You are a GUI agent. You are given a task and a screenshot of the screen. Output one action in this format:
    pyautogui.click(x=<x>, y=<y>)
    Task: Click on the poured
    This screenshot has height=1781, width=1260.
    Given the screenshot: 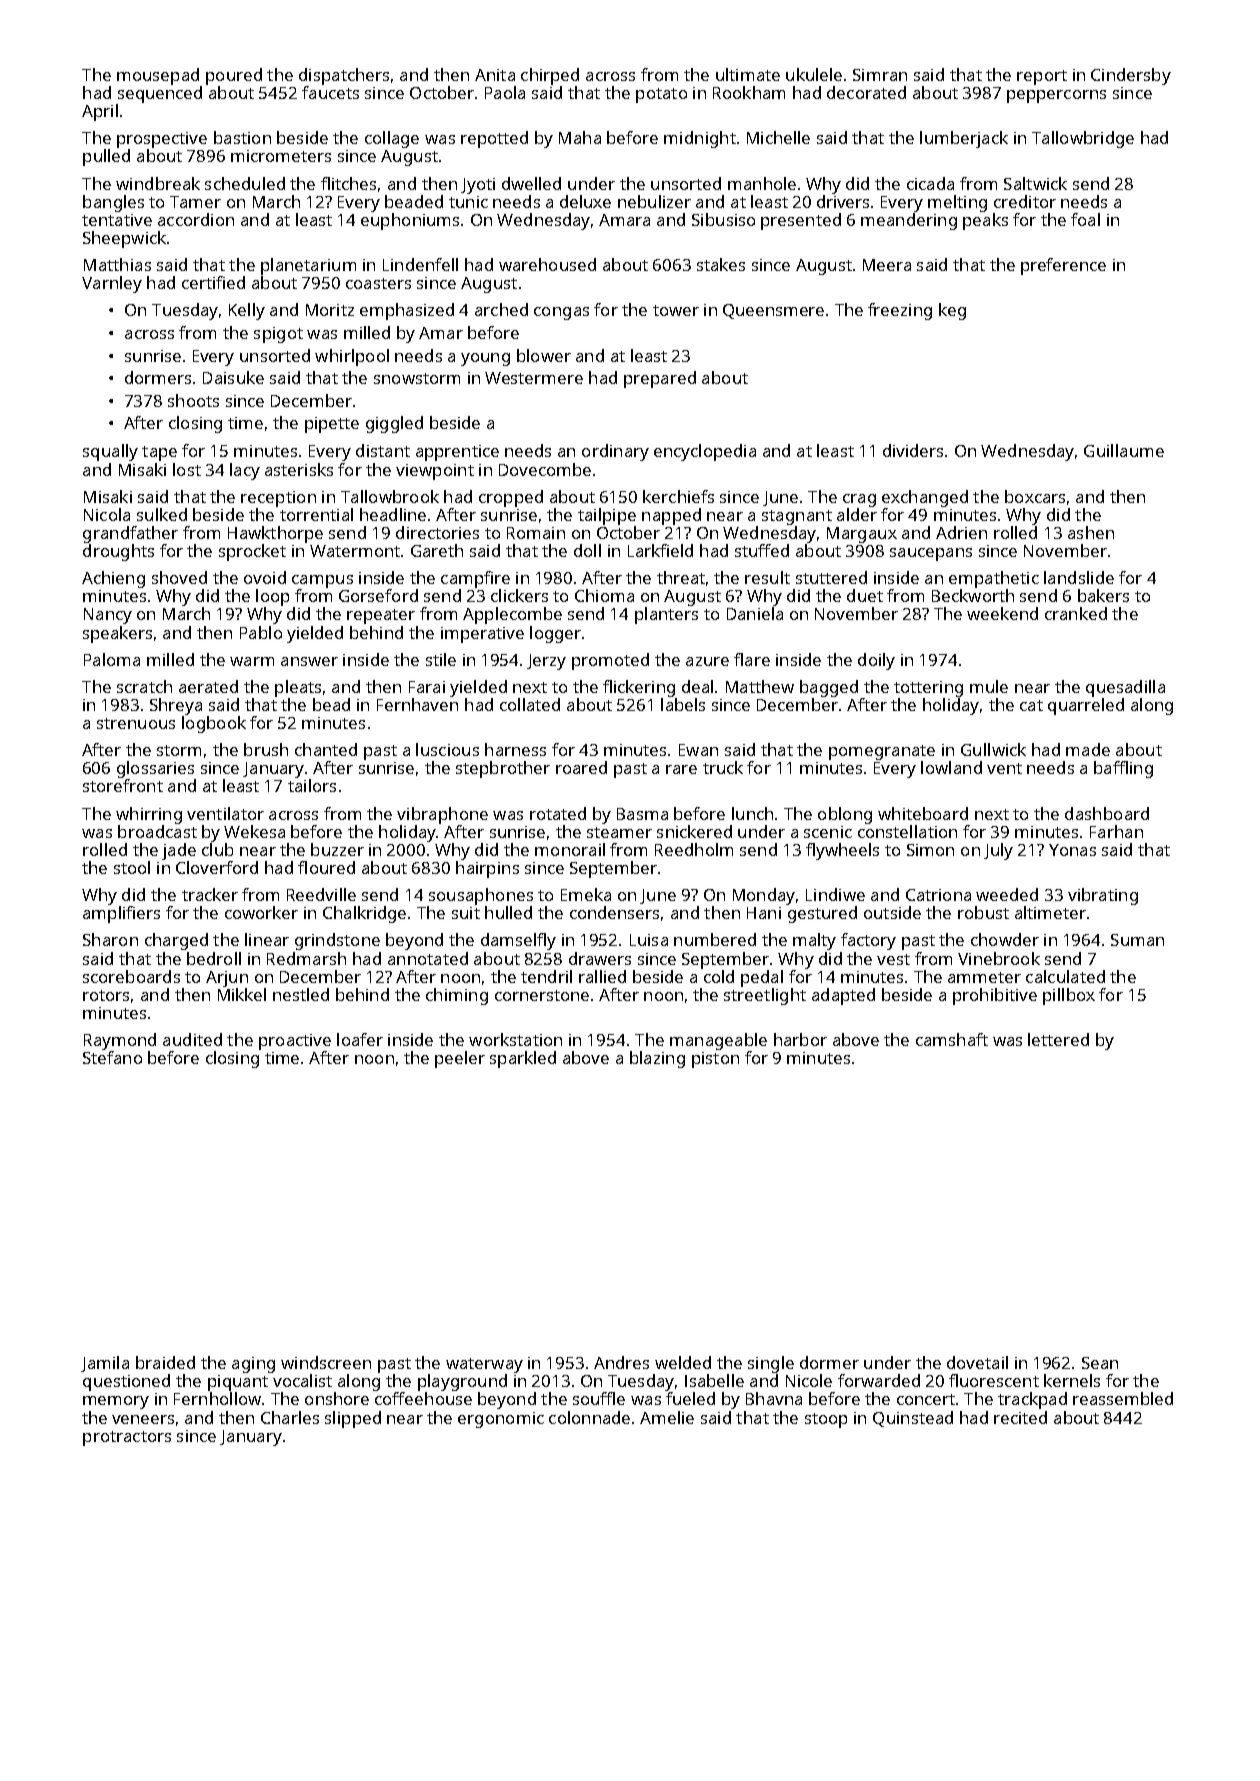 What is the action you would take?
    pyautogui.click(x=234, y=76)
